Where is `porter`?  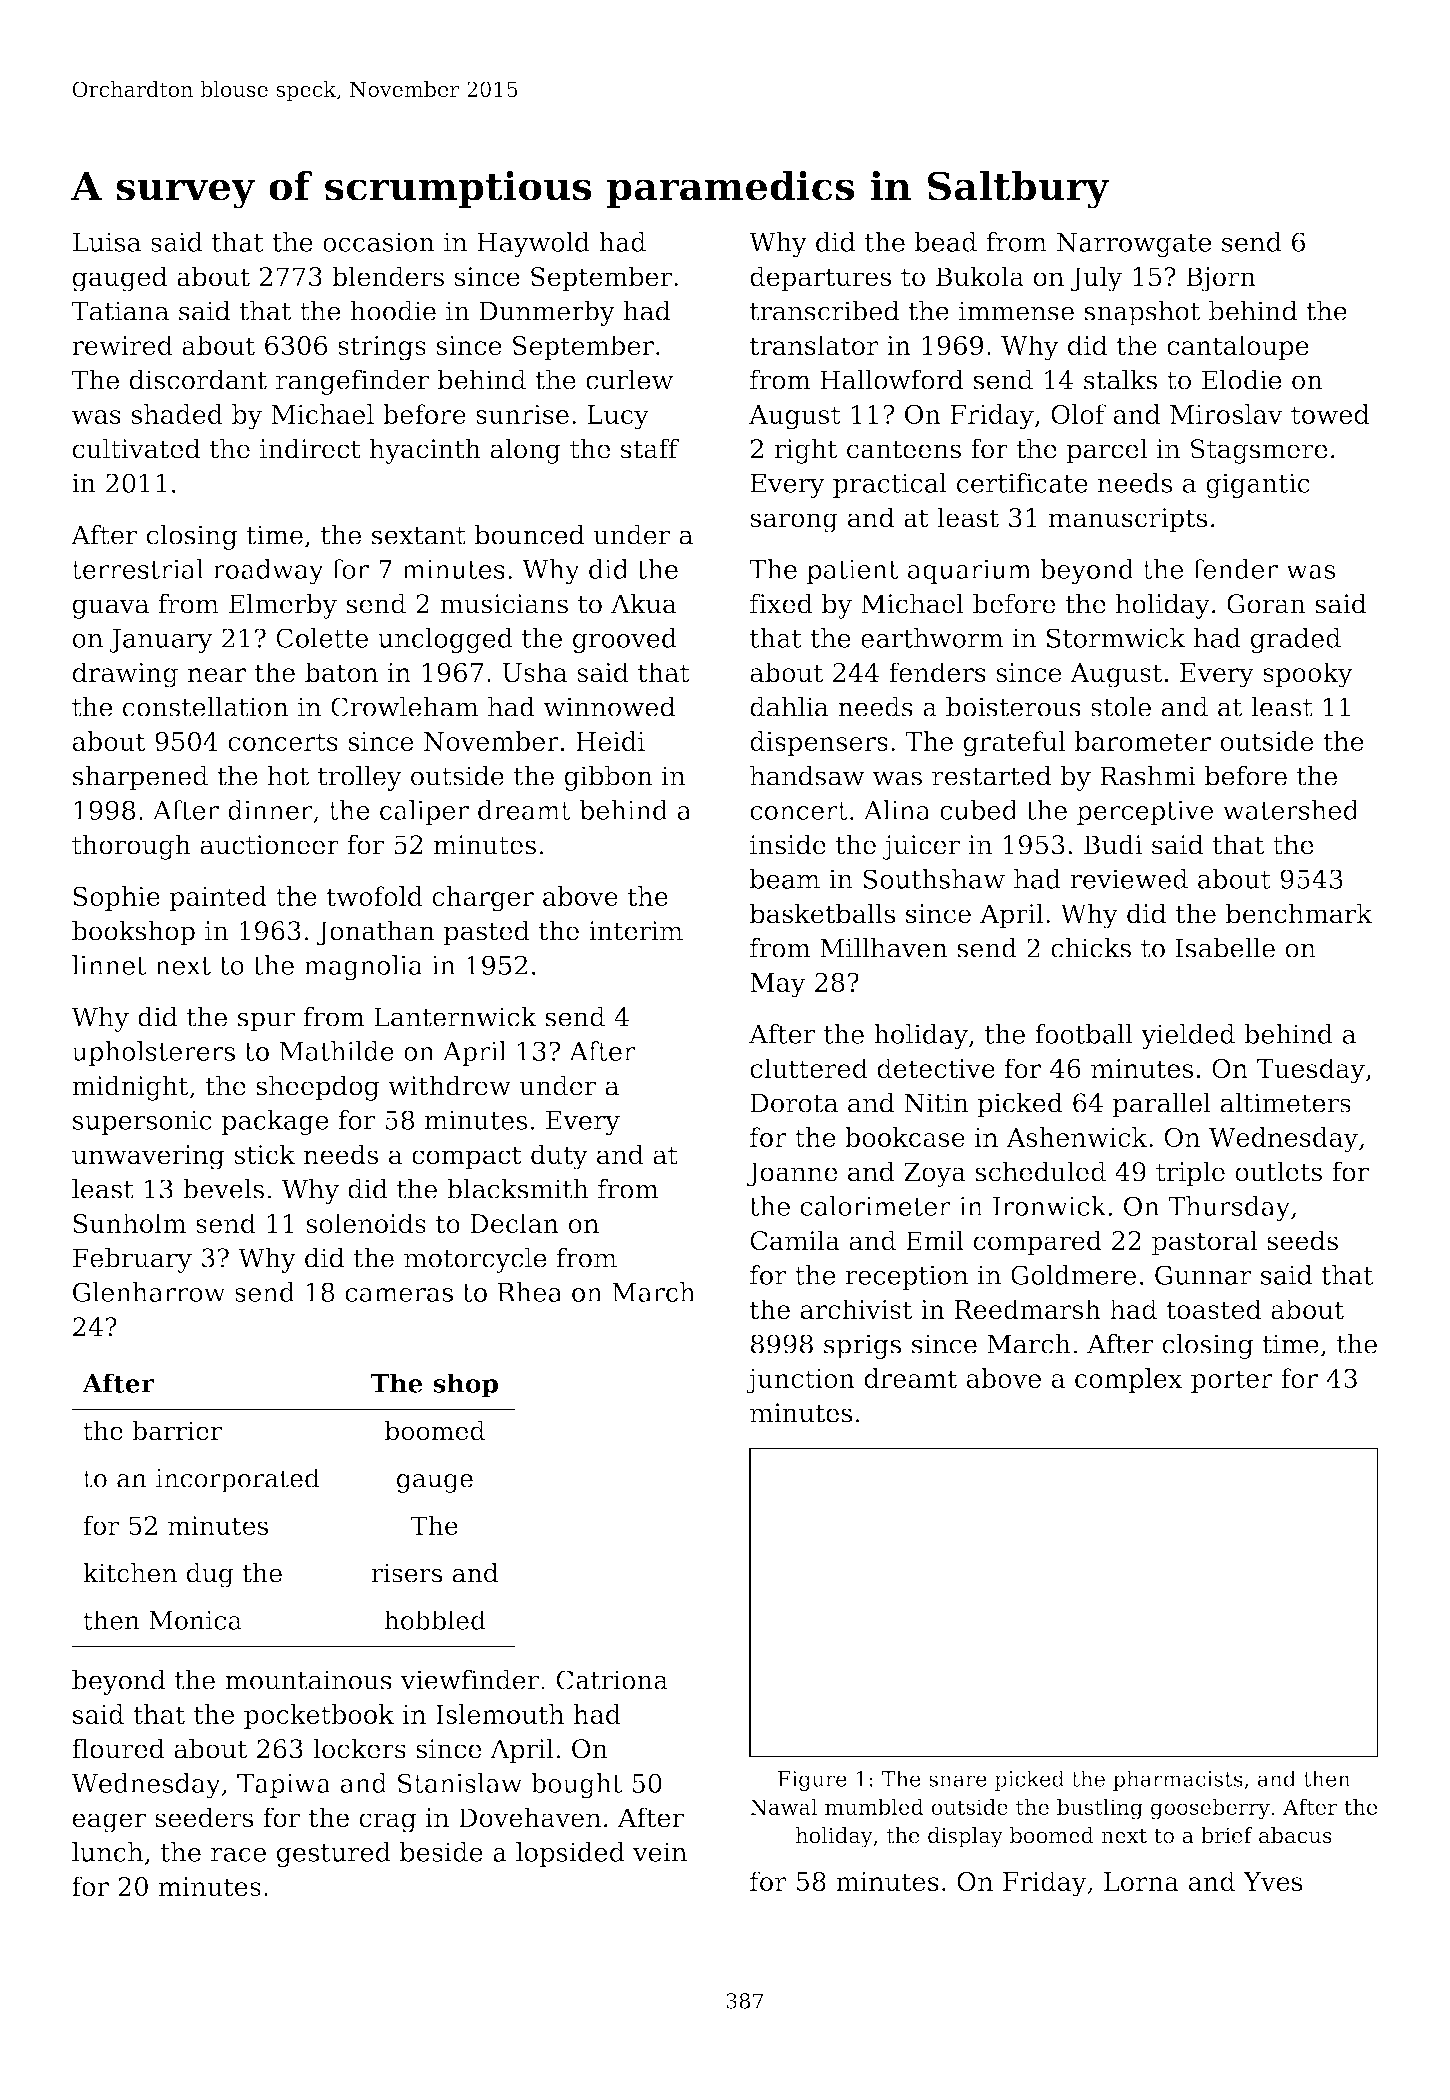 porter is located at coordinates (1232, 1381).
